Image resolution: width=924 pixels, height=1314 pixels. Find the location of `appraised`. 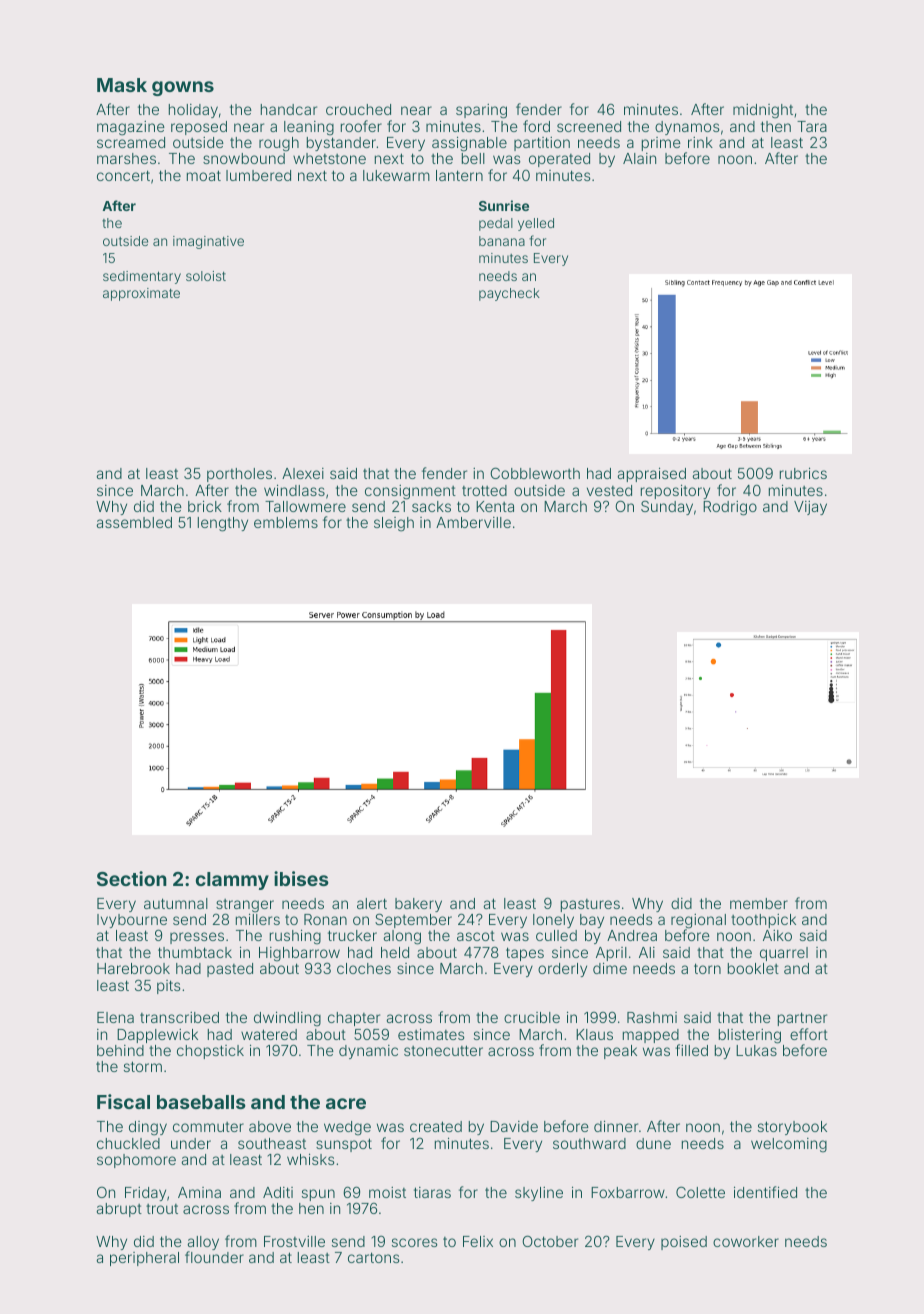

appraised is located at coordinates (651, 475).
